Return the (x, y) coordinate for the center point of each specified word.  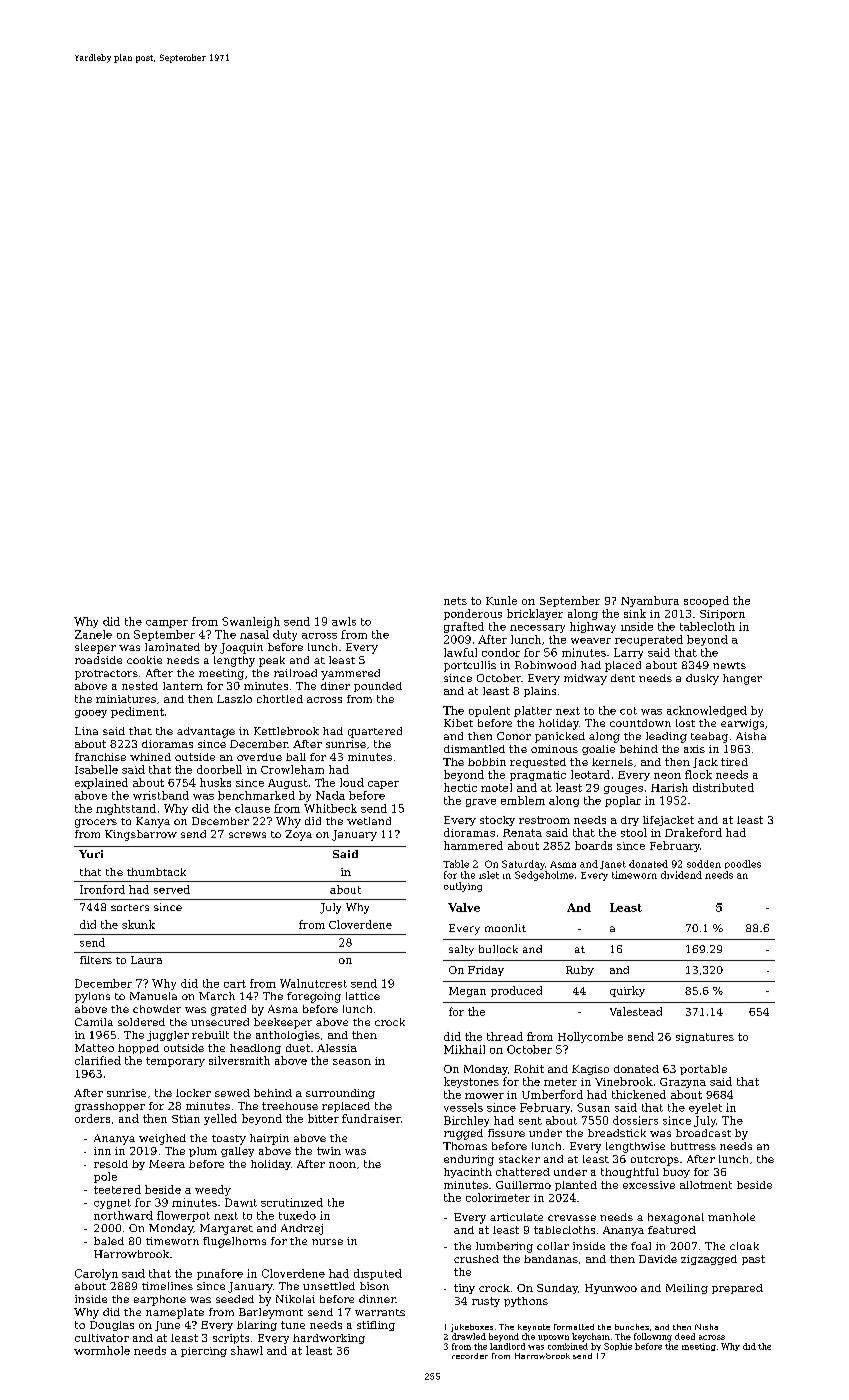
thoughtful (630, 1173)
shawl (247, 1350)
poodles (743, 864)
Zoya (298, 835)
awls (344, 621)
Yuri (91, 854)
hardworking (329, 1339)
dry (630, 821)
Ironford (102, 889)
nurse (327, 1242)
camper (167, 624)
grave (481, 803)
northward (123, 1215)
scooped (706, 601)
